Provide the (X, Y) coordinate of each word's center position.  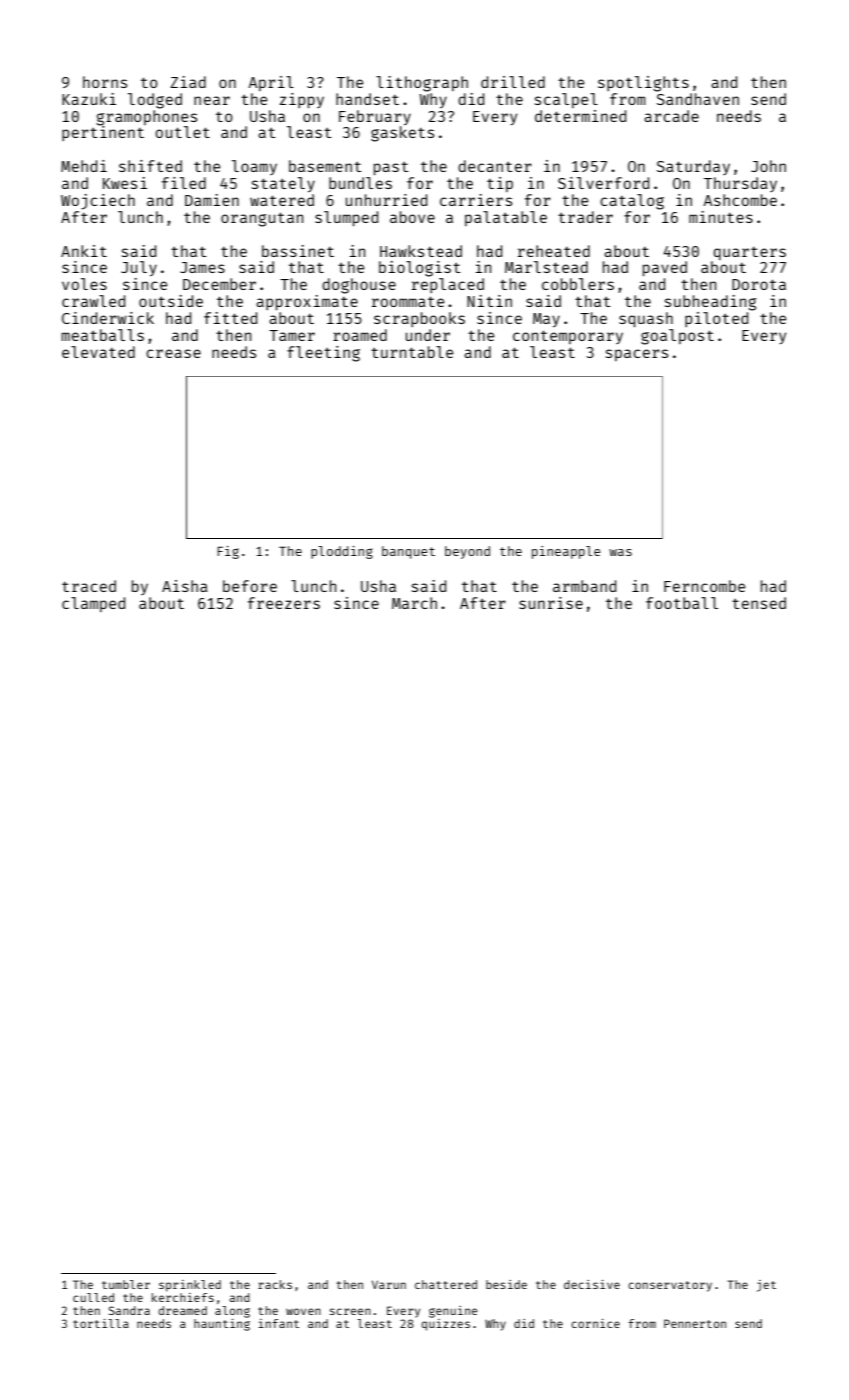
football (682, 603)
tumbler (126, 1284)
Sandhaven (698, 99)
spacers (637, 355)
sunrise (551, 603)
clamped (93, 604)
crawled (93, 301)
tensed (759, 603)
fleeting (323, 354)
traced (89, 586)
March (414, 603)
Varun (389, 1284)
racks (275, 1284)
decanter (495, 166)
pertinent (103, 133)
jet (766, 1286)
